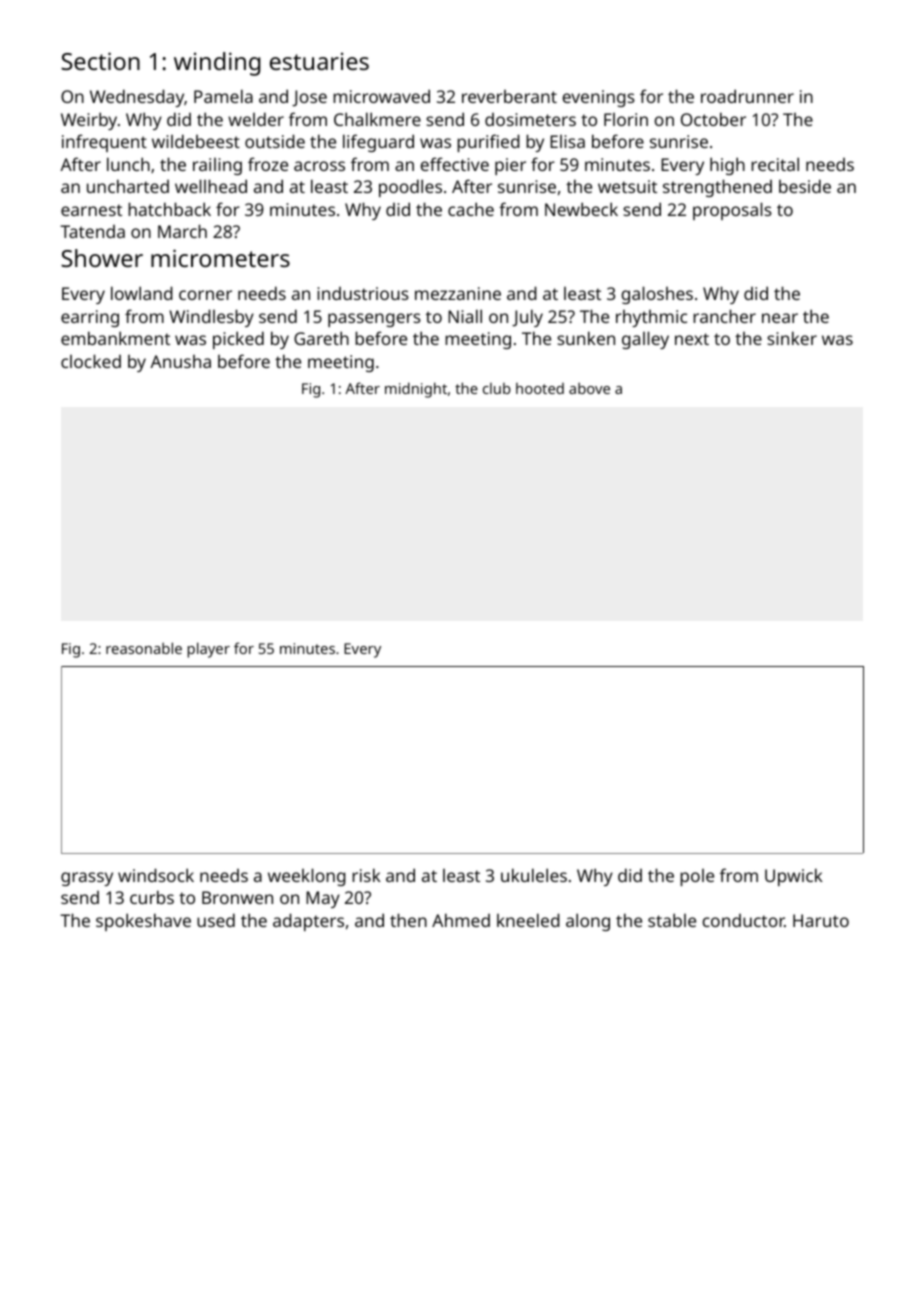 Image resolution: width=924 pixels, height=1308 pixels. What do you see at coordinates (144, 648) in the image?
I see `reasonable` at bounding box center [144, 648].
